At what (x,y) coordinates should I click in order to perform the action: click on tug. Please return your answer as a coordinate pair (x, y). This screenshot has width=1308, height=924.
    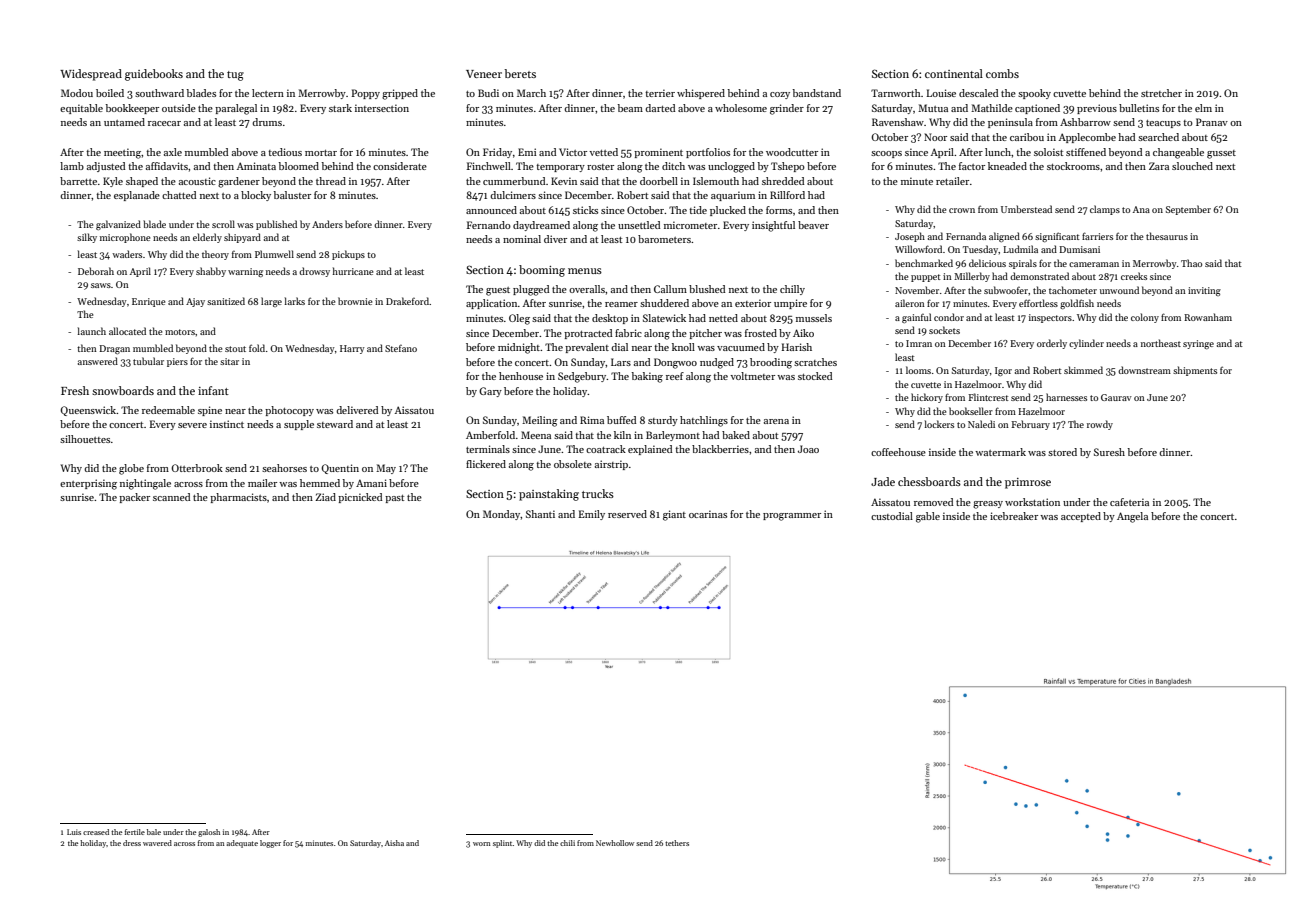
    Looking at the image, I should click on (235, 76).
